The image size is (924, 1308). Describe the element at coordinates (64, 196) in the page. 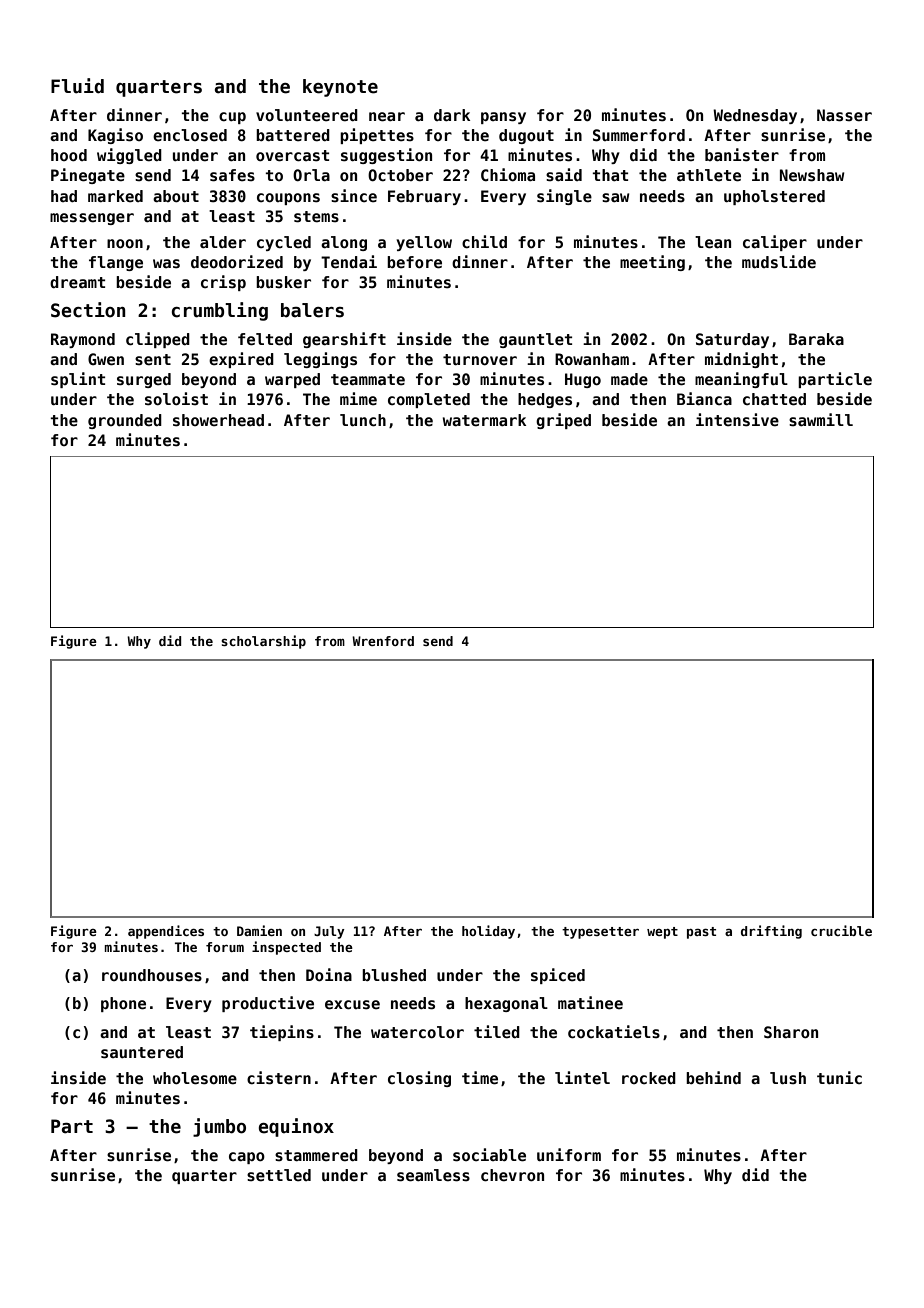

I see `had` at that location.
